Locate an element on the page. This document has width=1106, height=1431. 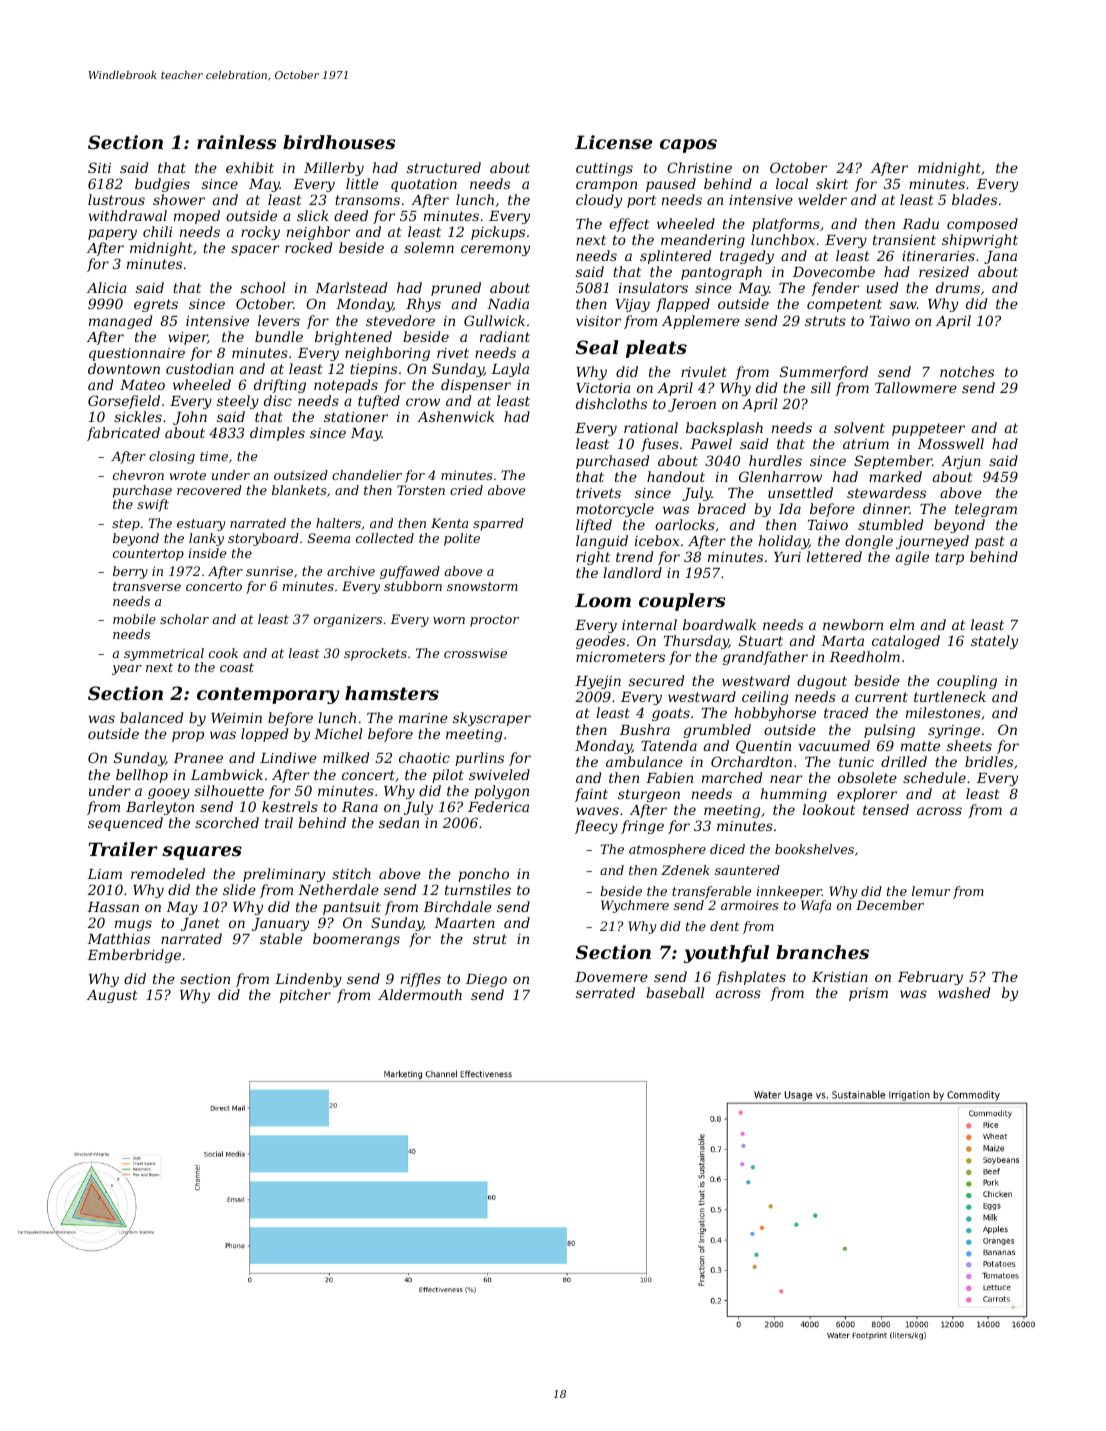
Janet is located at coordinates (200, 924).
